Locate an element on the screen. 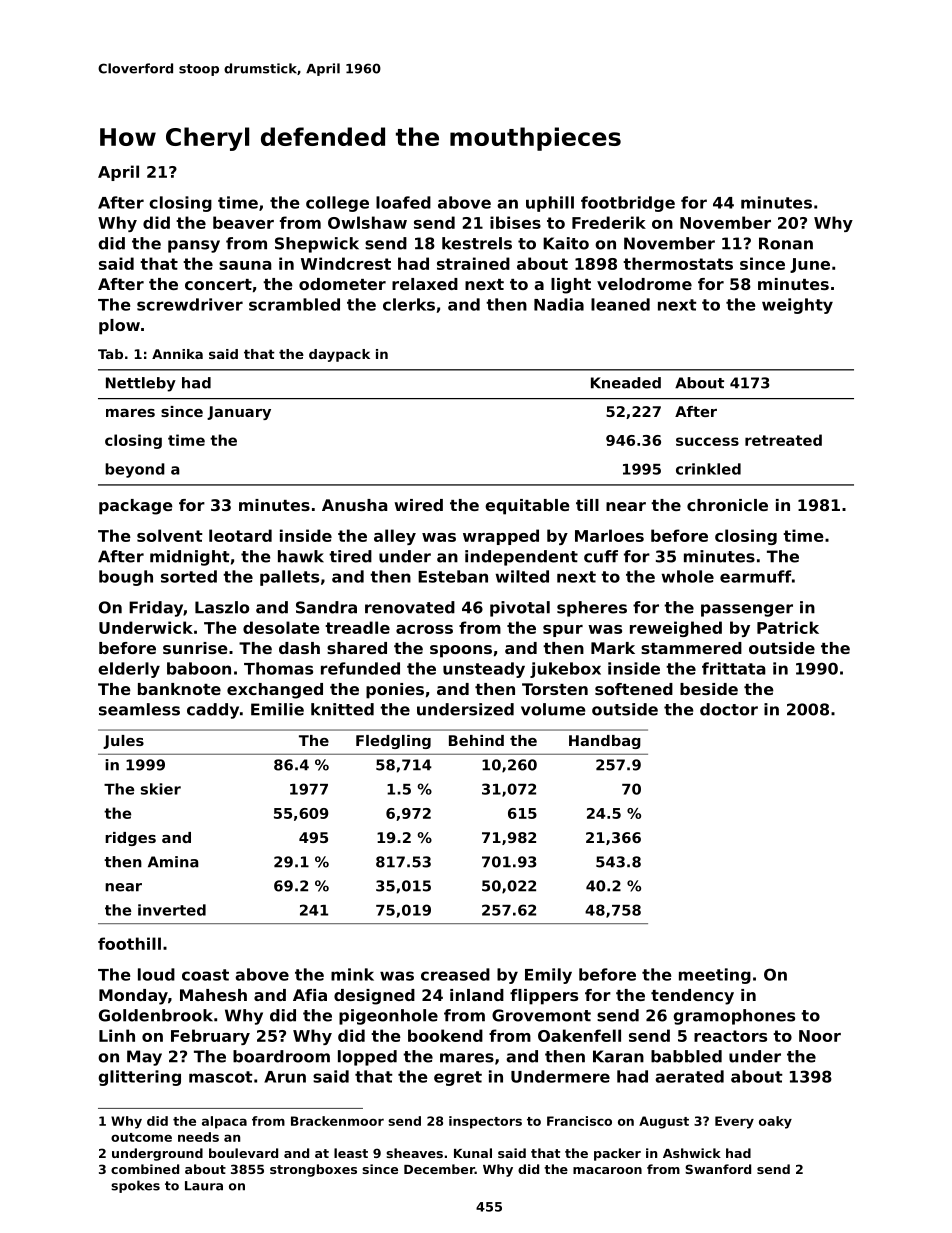 This screenshot has height=1233, width=952. meeting is located at coordinates (715, 976).
